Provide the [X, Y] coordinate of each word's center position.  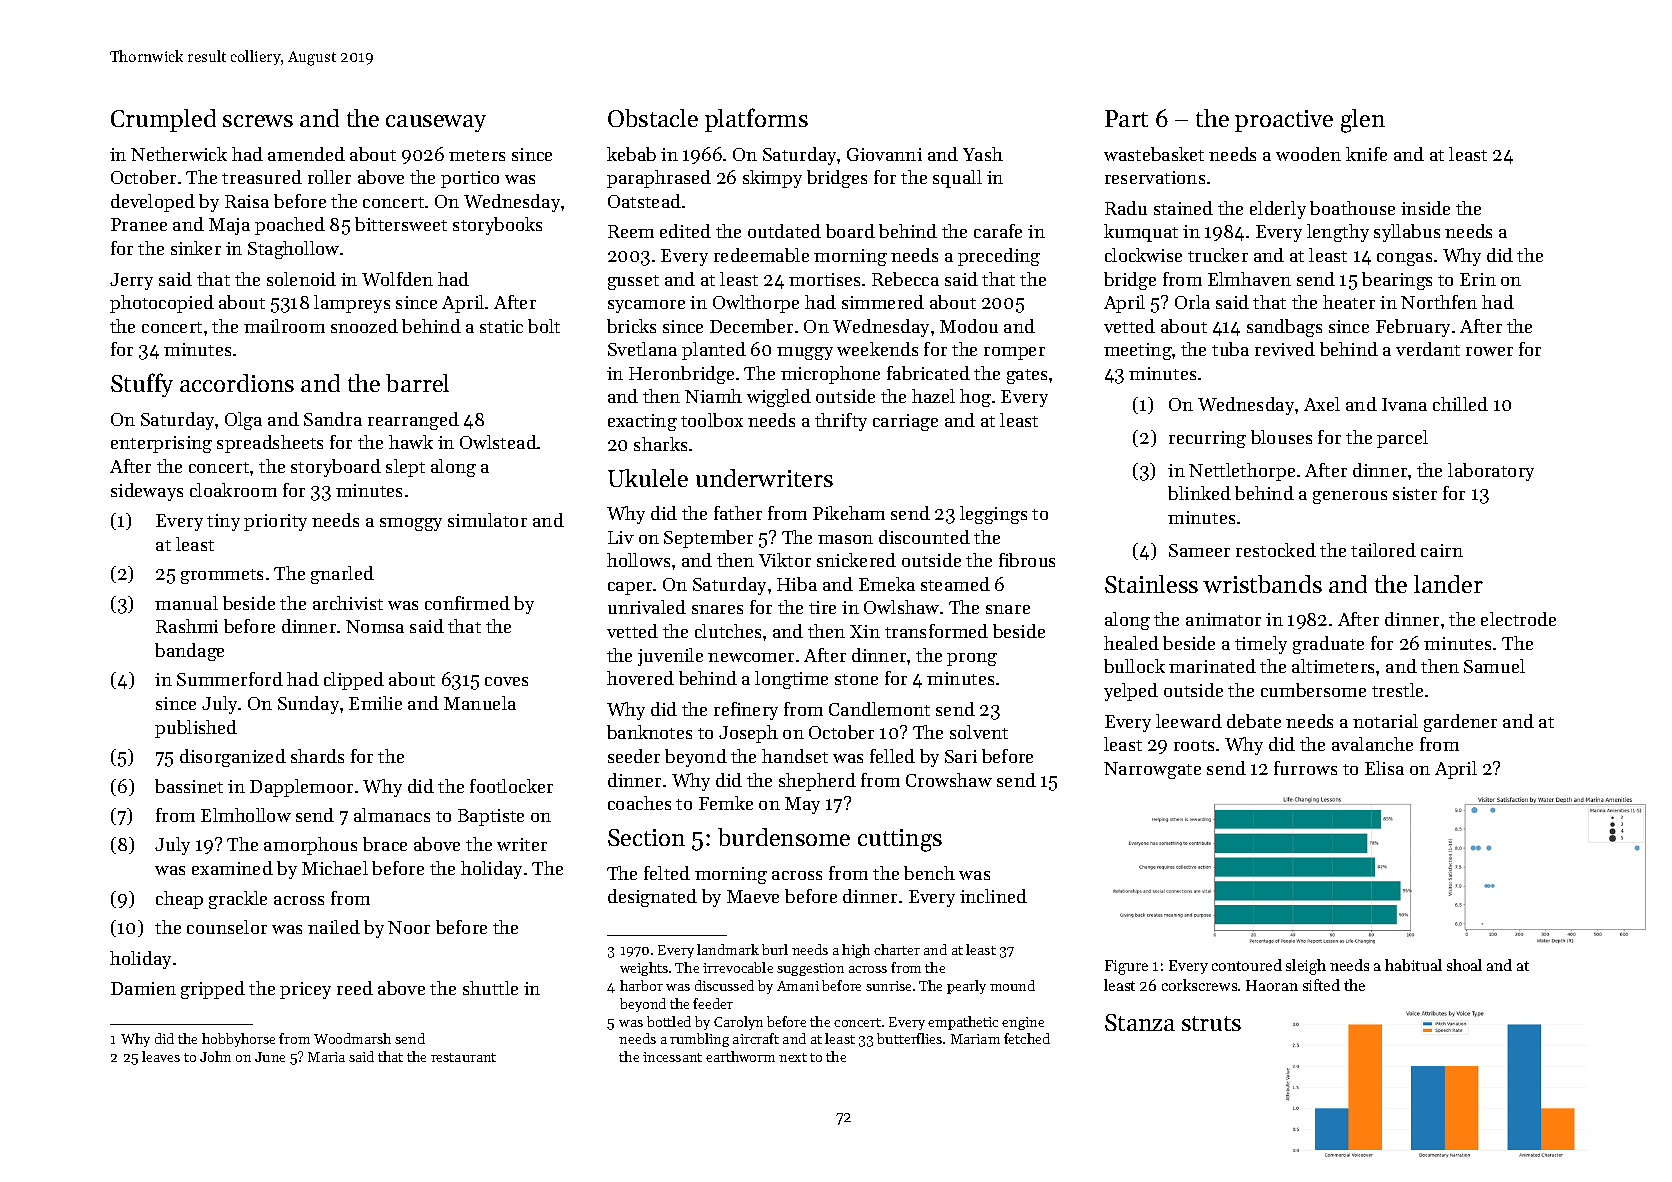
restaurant [463, 1057]
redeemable [761, 255]
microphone [830, 375]
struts [1211, 1023]
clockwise [1143, 255]
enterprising [161, 444]
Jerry [131, 281]
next [793, 1057]
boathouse [1352, 208]
